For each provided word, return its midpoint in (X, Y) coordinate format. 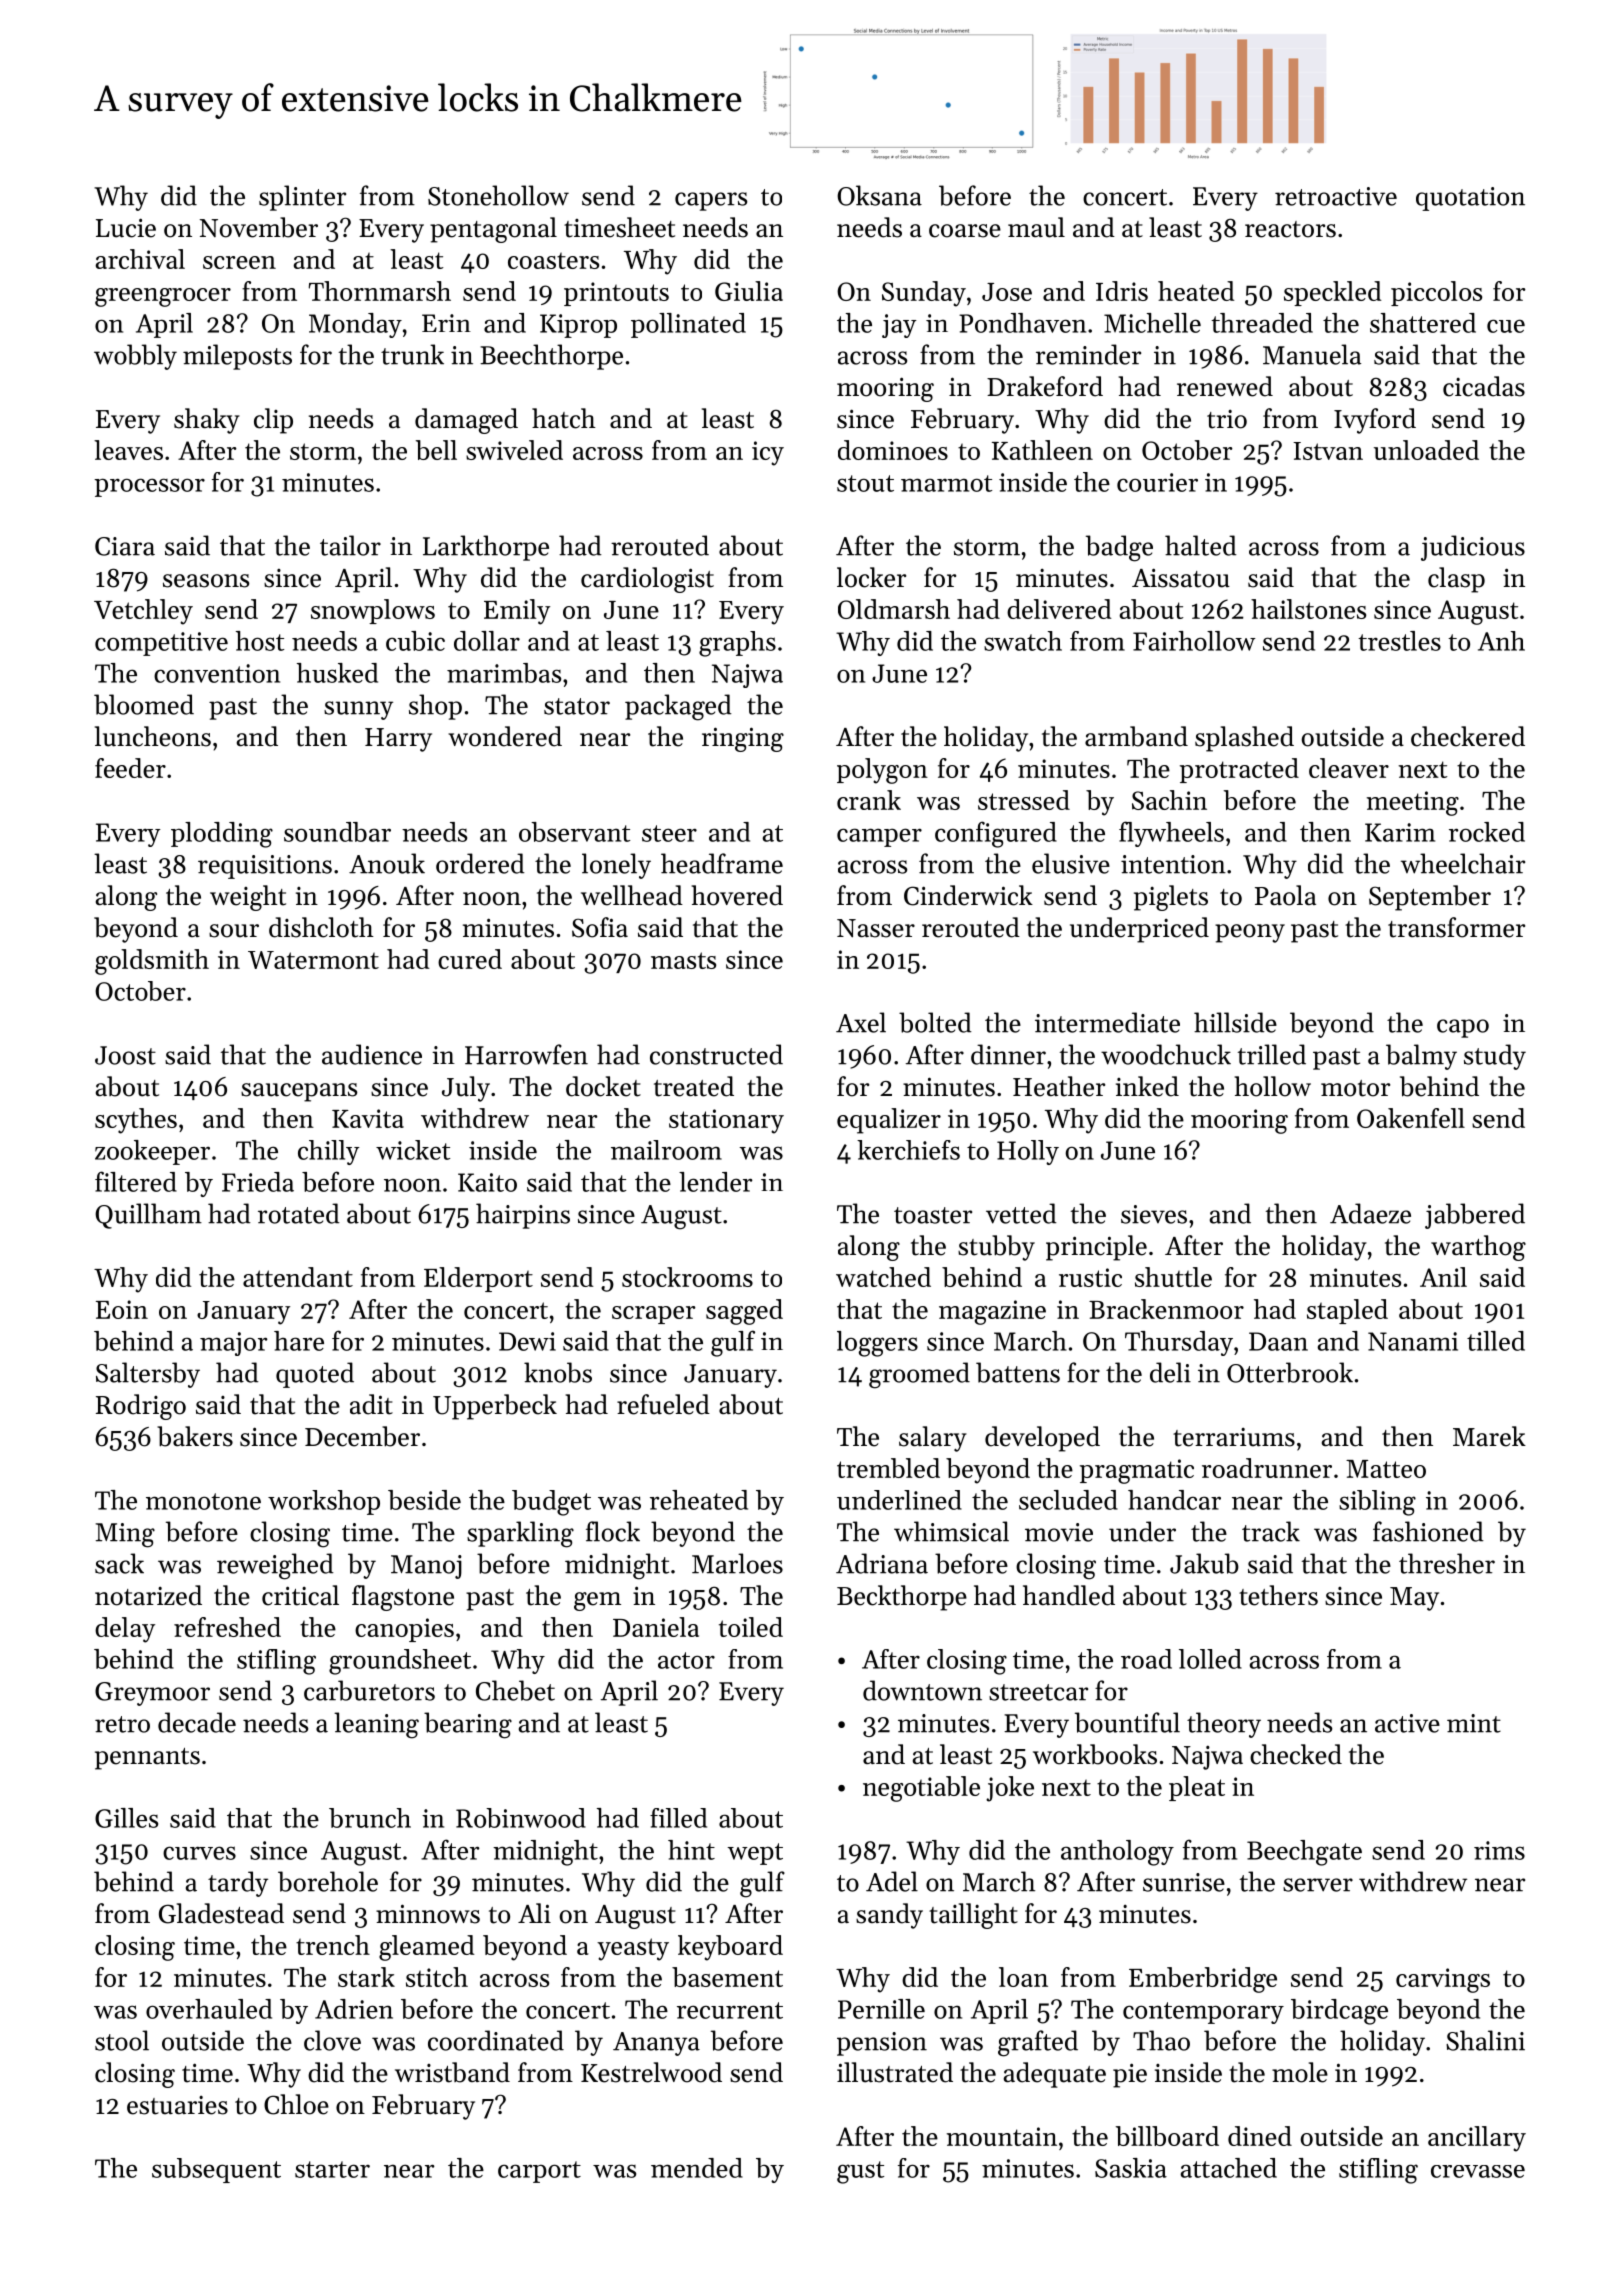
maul (1036, 227)
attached (1228, 2168)
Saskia (1131, 2168)
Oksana (879, 195)
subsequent (216, 2170)
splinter (302, 198)
